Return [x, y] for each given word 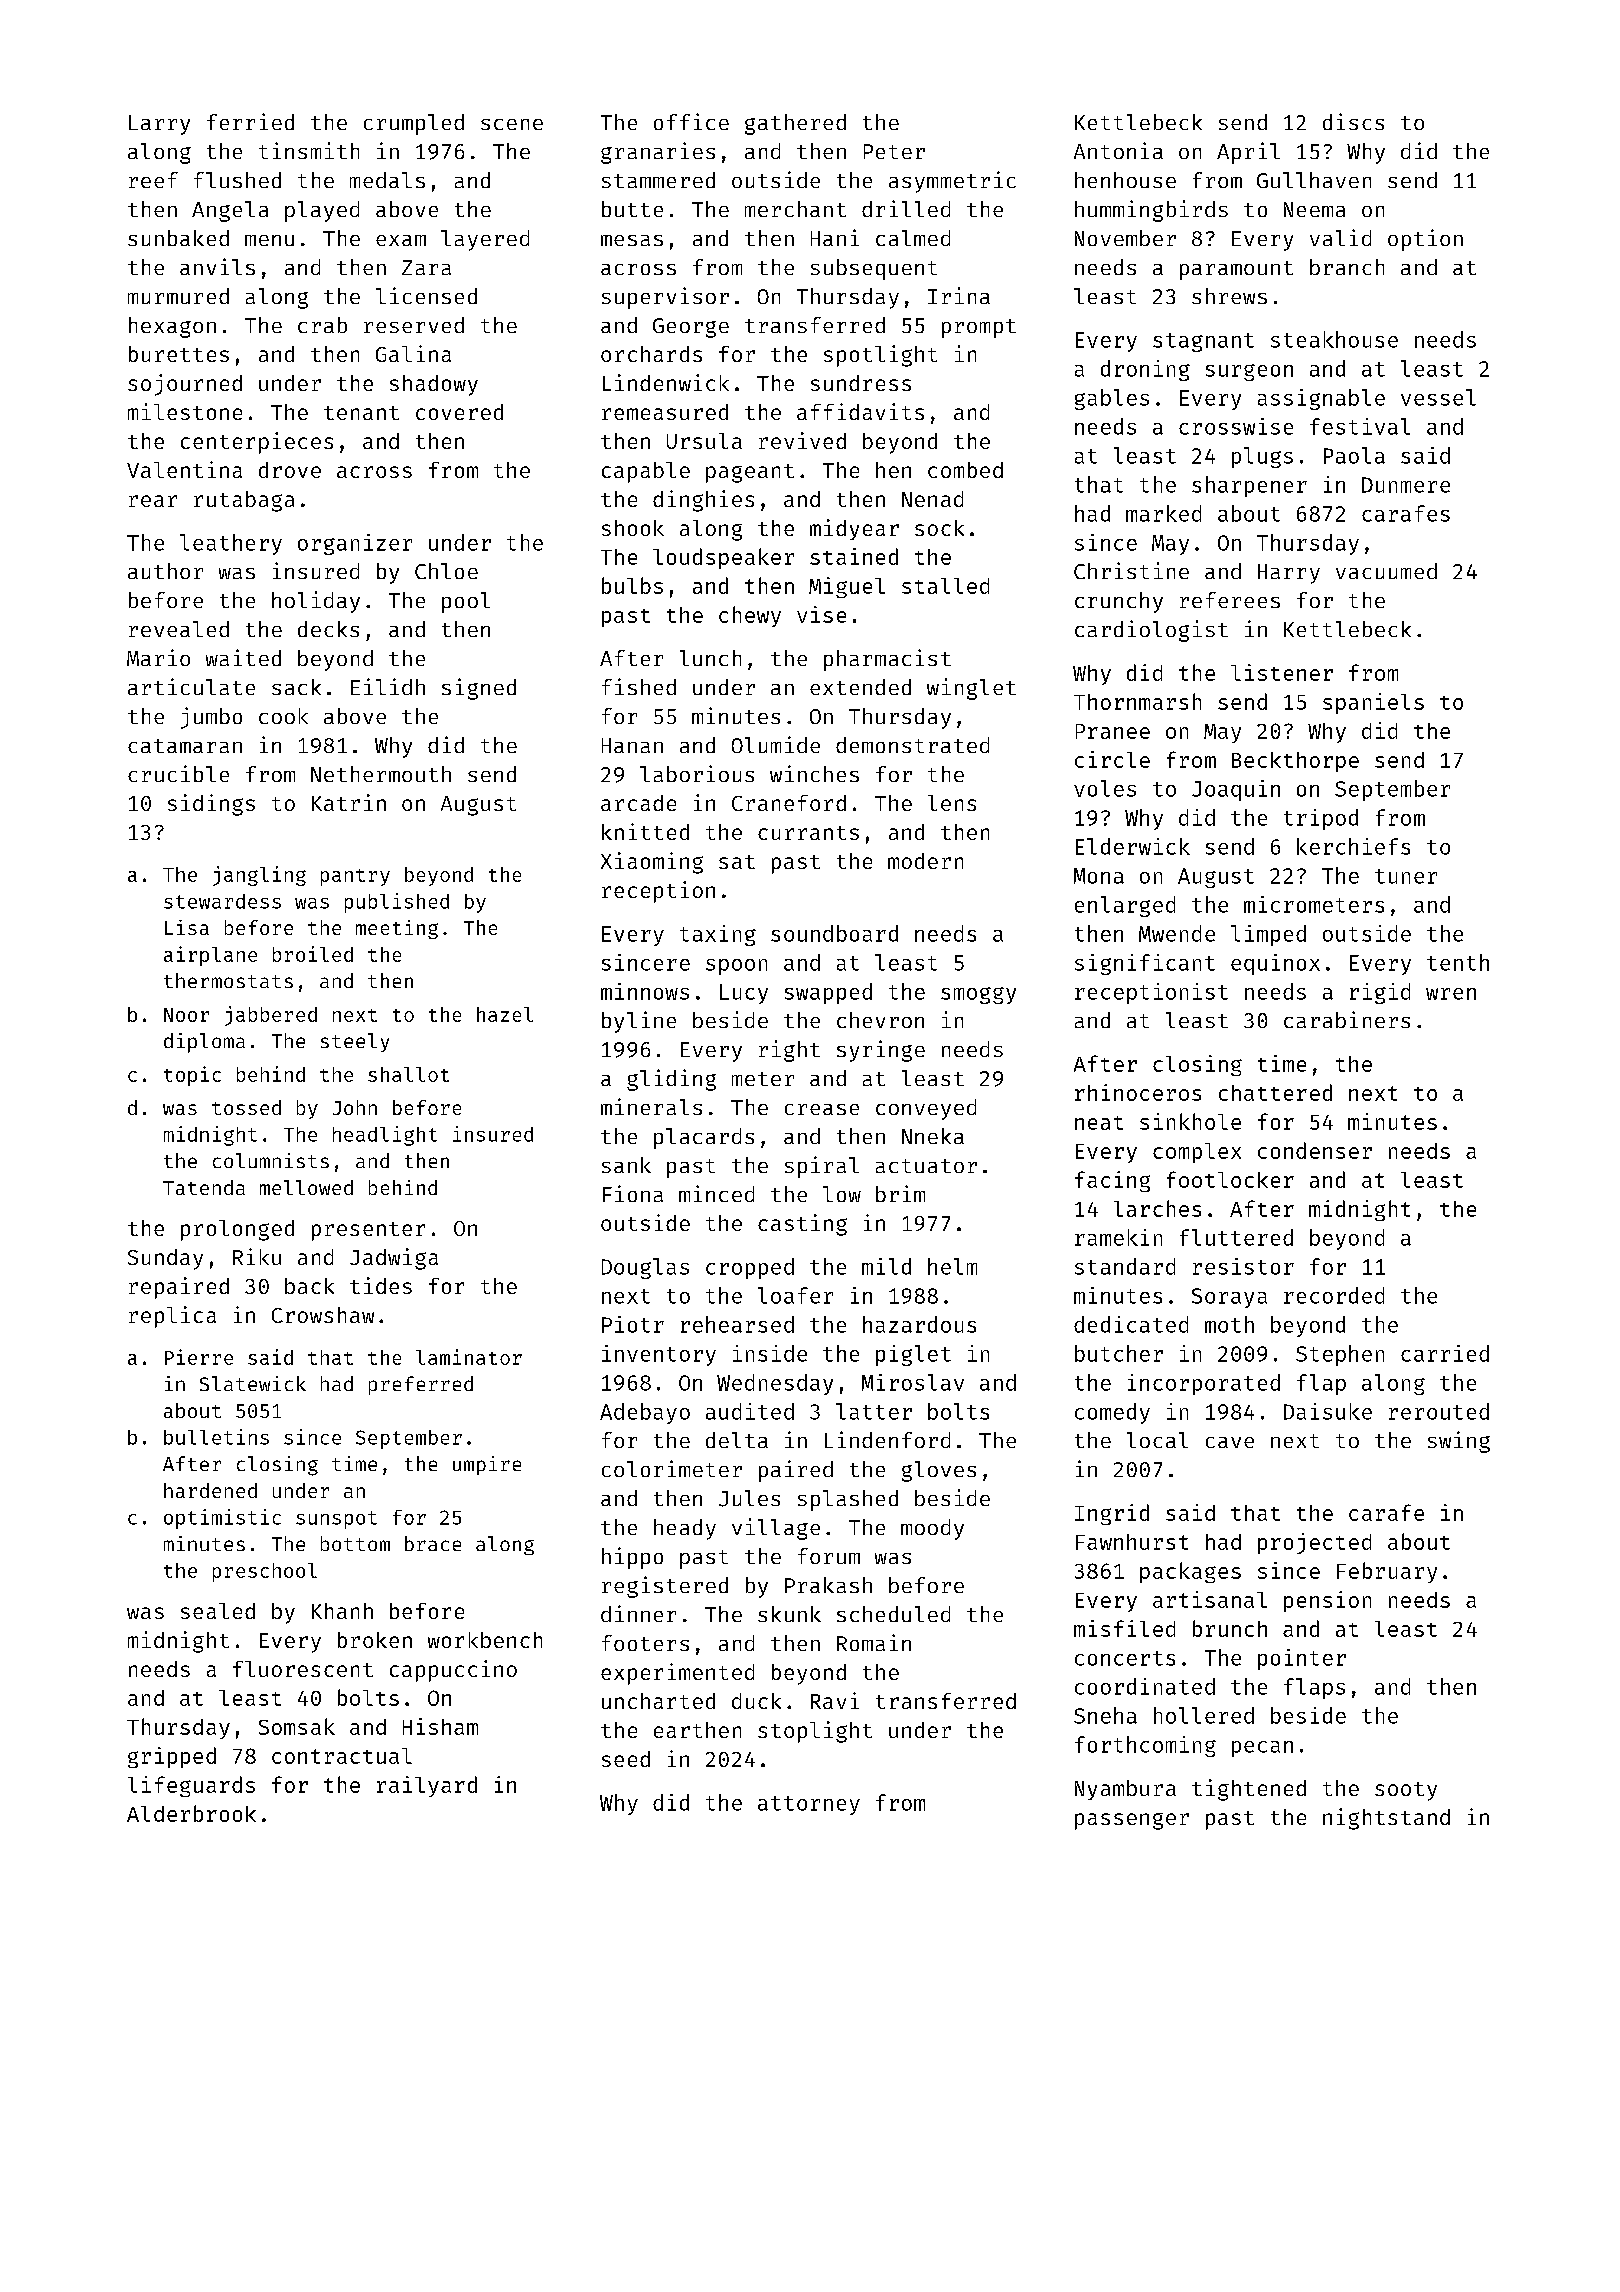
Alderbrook [191, 1813]
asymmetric [952, 182]
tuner [1406, 876]
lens [952, 803]
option [1425, 240]
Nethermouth [381, 774]
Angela [230, 211]
